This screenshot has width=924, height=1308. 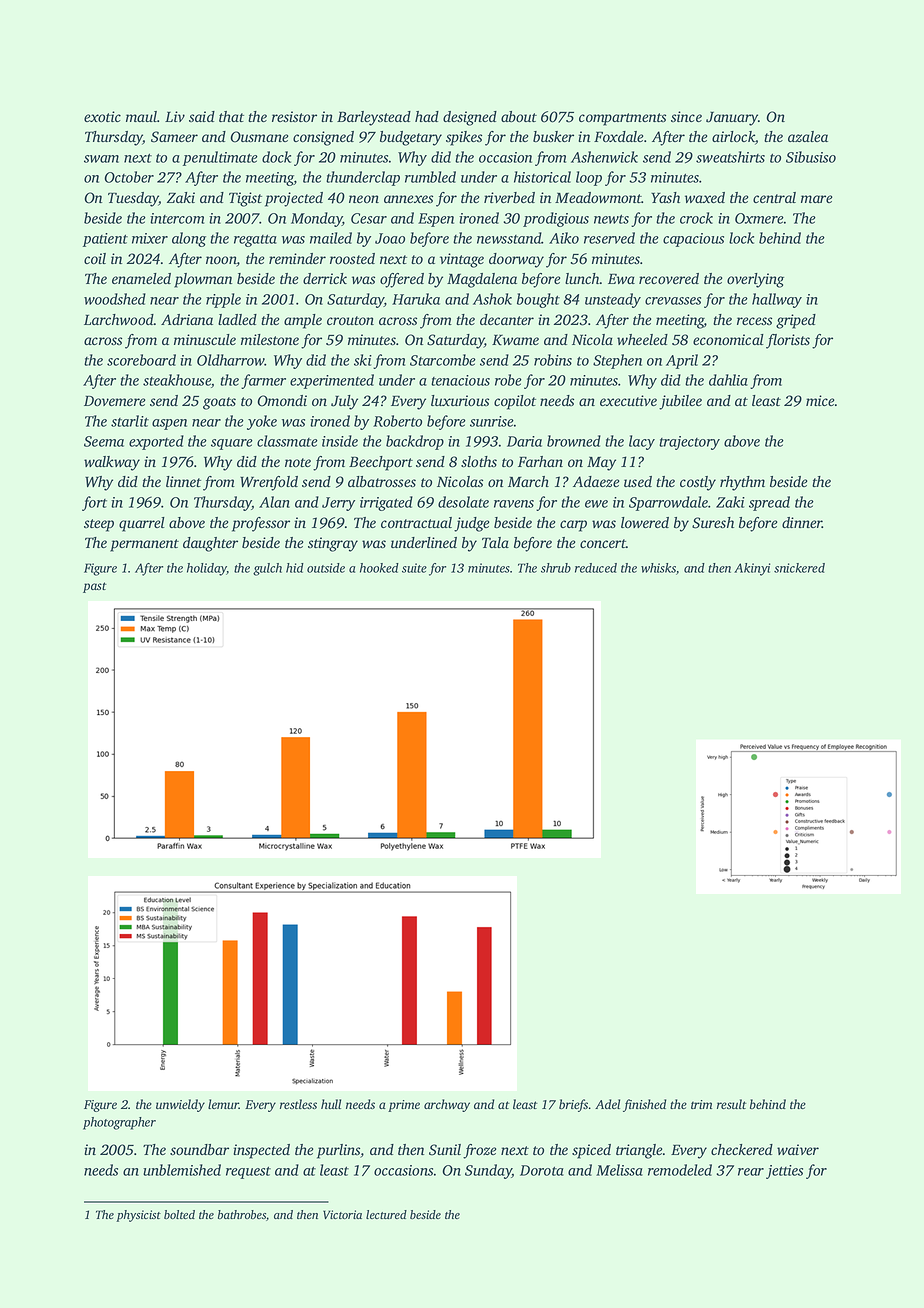 What do you see at coordinates (686, 116) in the screenshot?
I see `since` at bounding box center [686, 116].
